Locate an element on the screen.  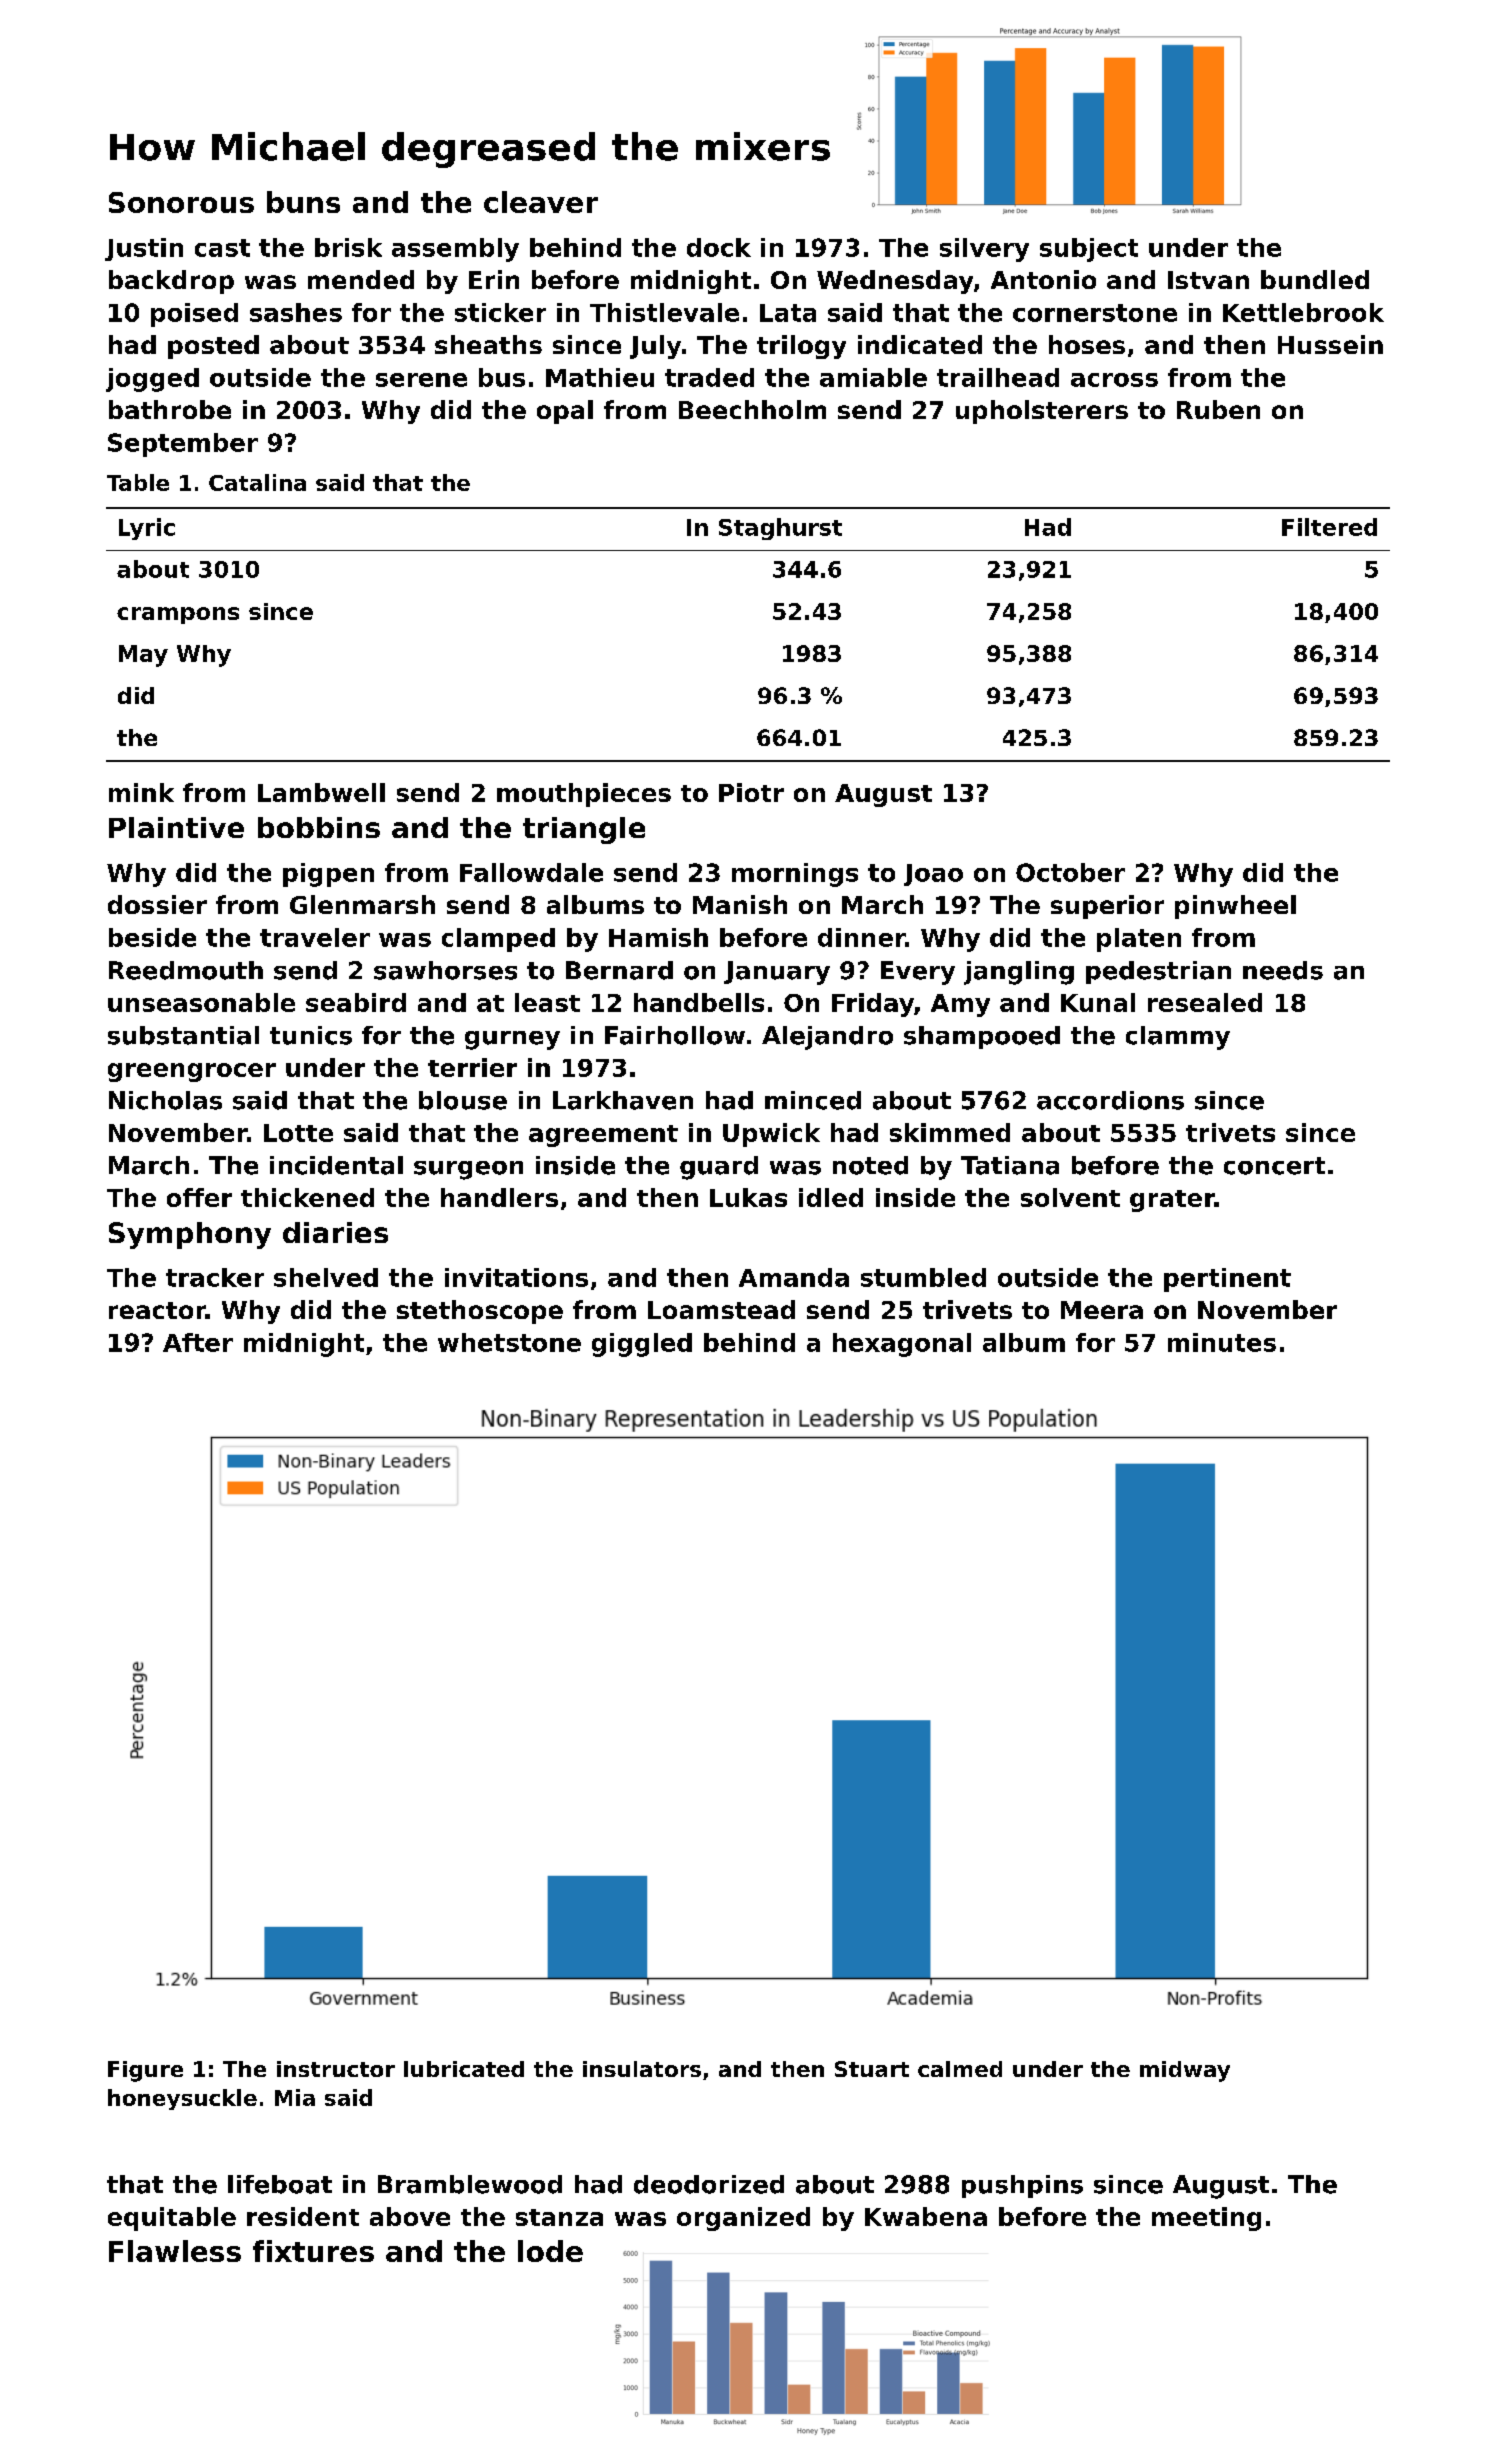
lode is located at coordinates (550, 2251).
